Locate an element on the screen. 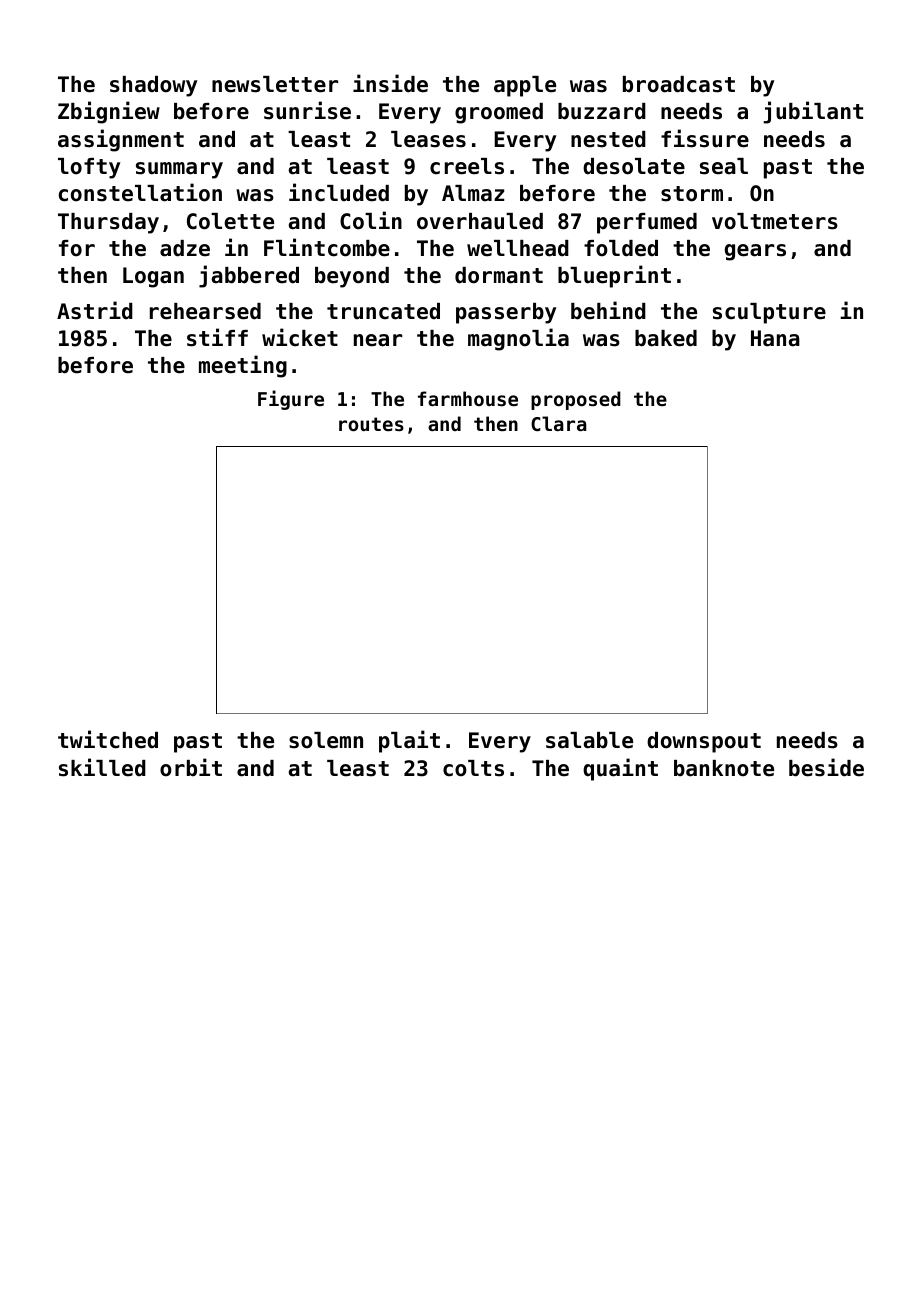 This screenshot has height=1314, width=924. assignment is located at coordinates (121, 140).
